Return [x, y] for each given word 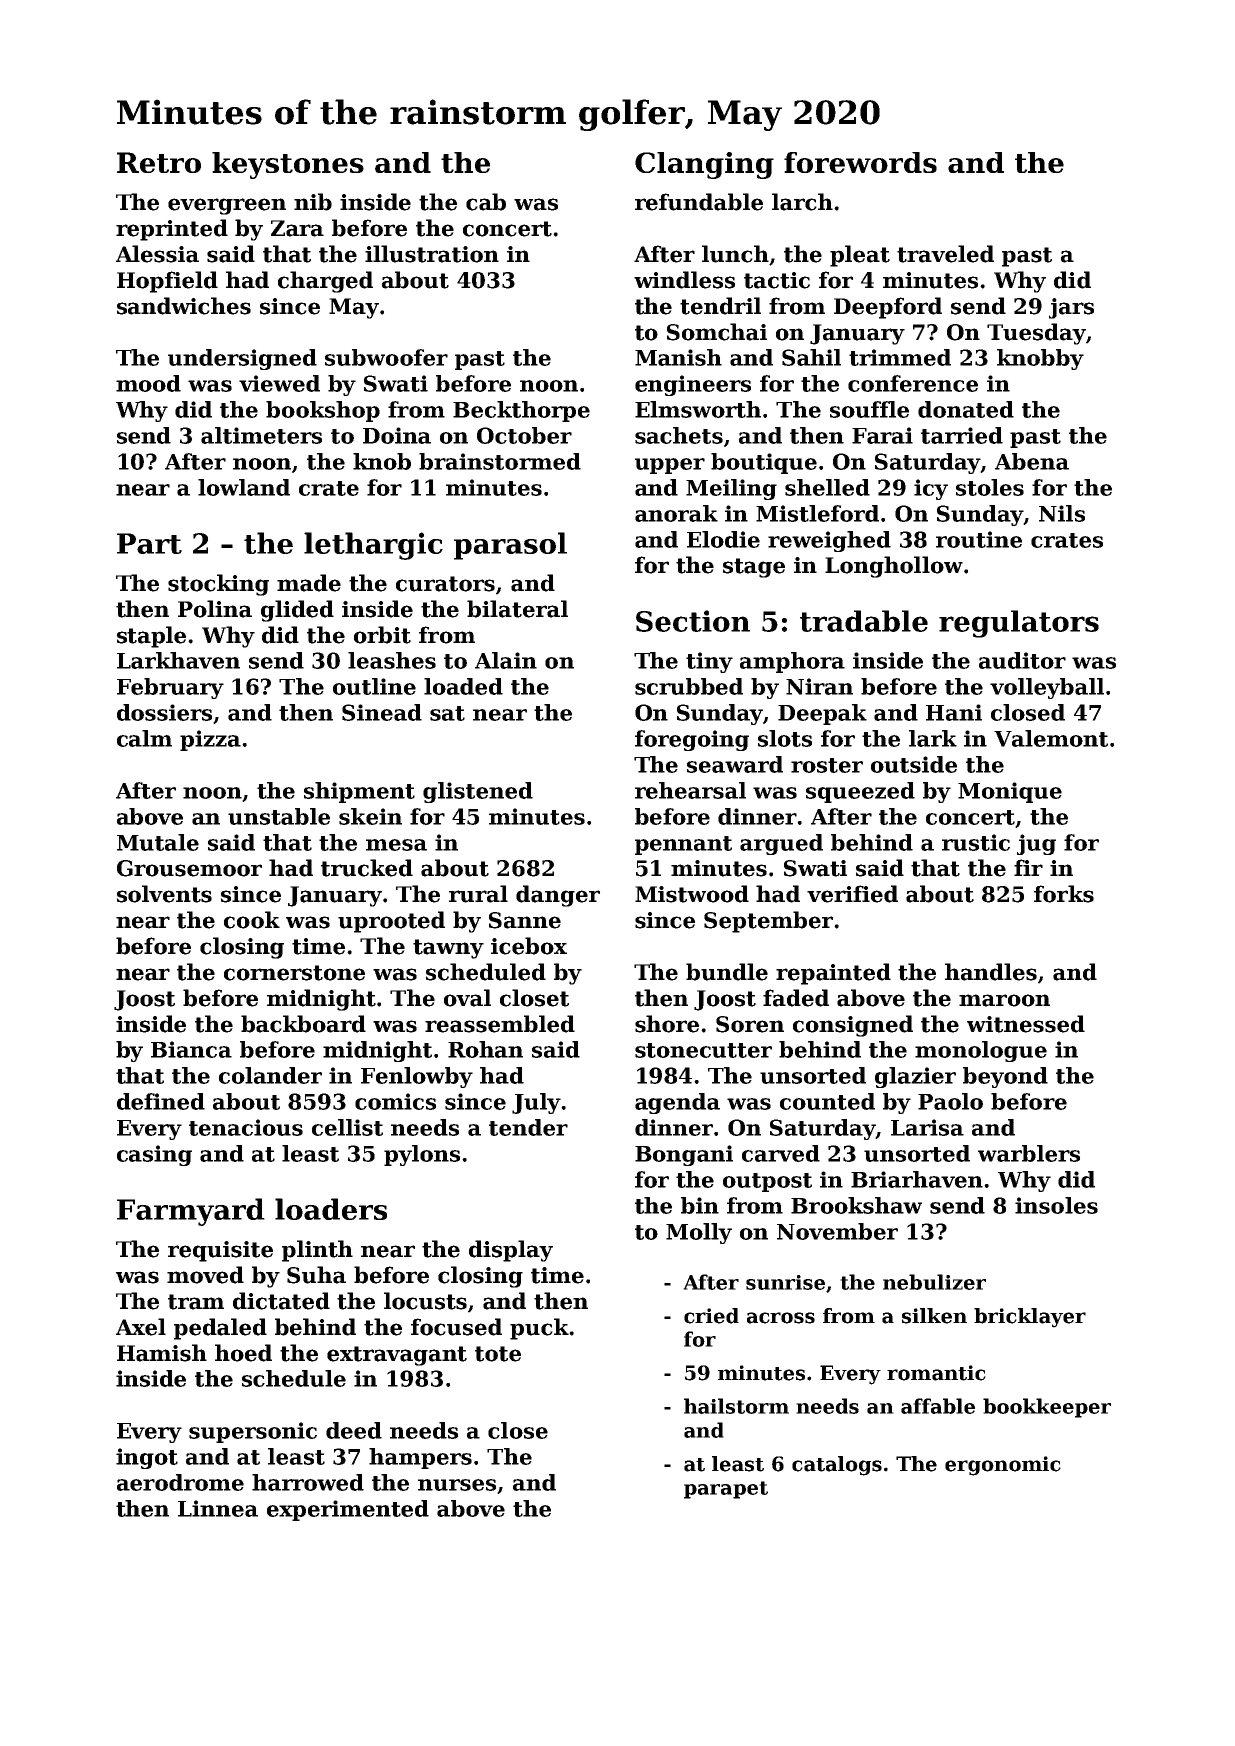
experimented [348, 1510]
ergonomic [1003, 1466]
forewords [860, 162]
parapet [726, 1490]
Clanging [704, 165]
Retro [159, 162]
